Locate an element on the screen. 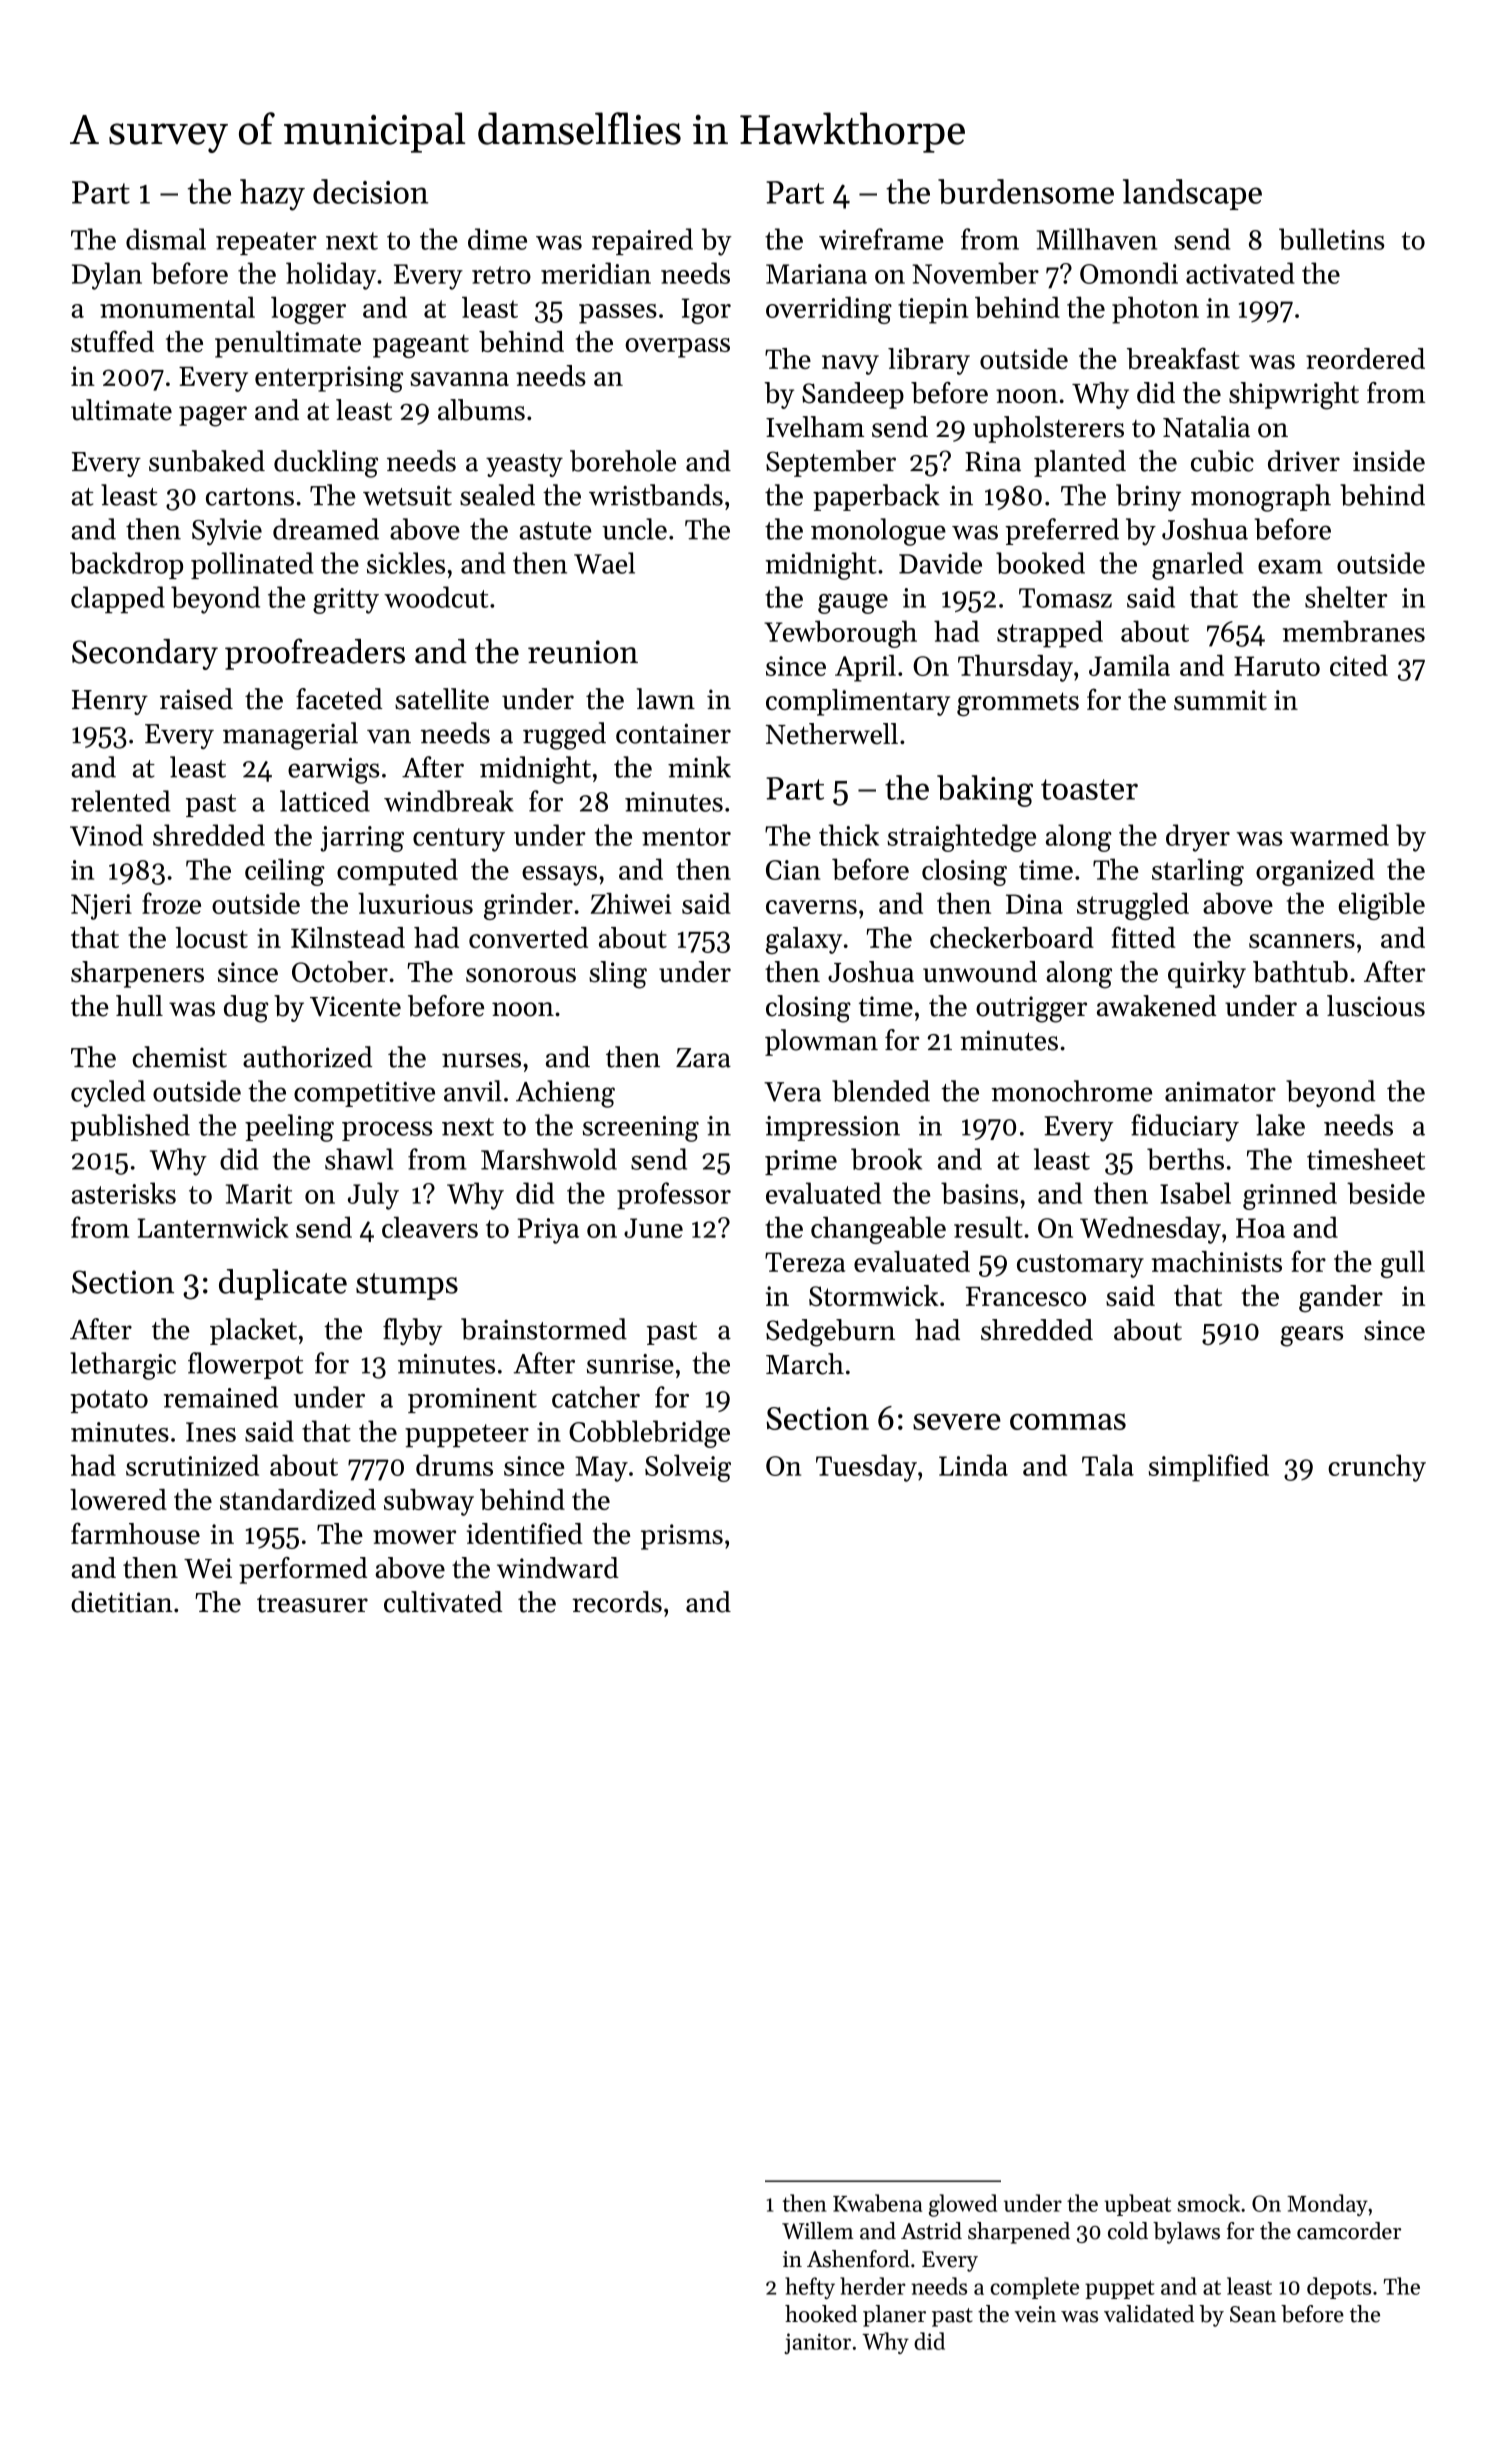 The width and height of the screenshot is (1496, 2464). toaster is located at coordinates (1089, 789).
